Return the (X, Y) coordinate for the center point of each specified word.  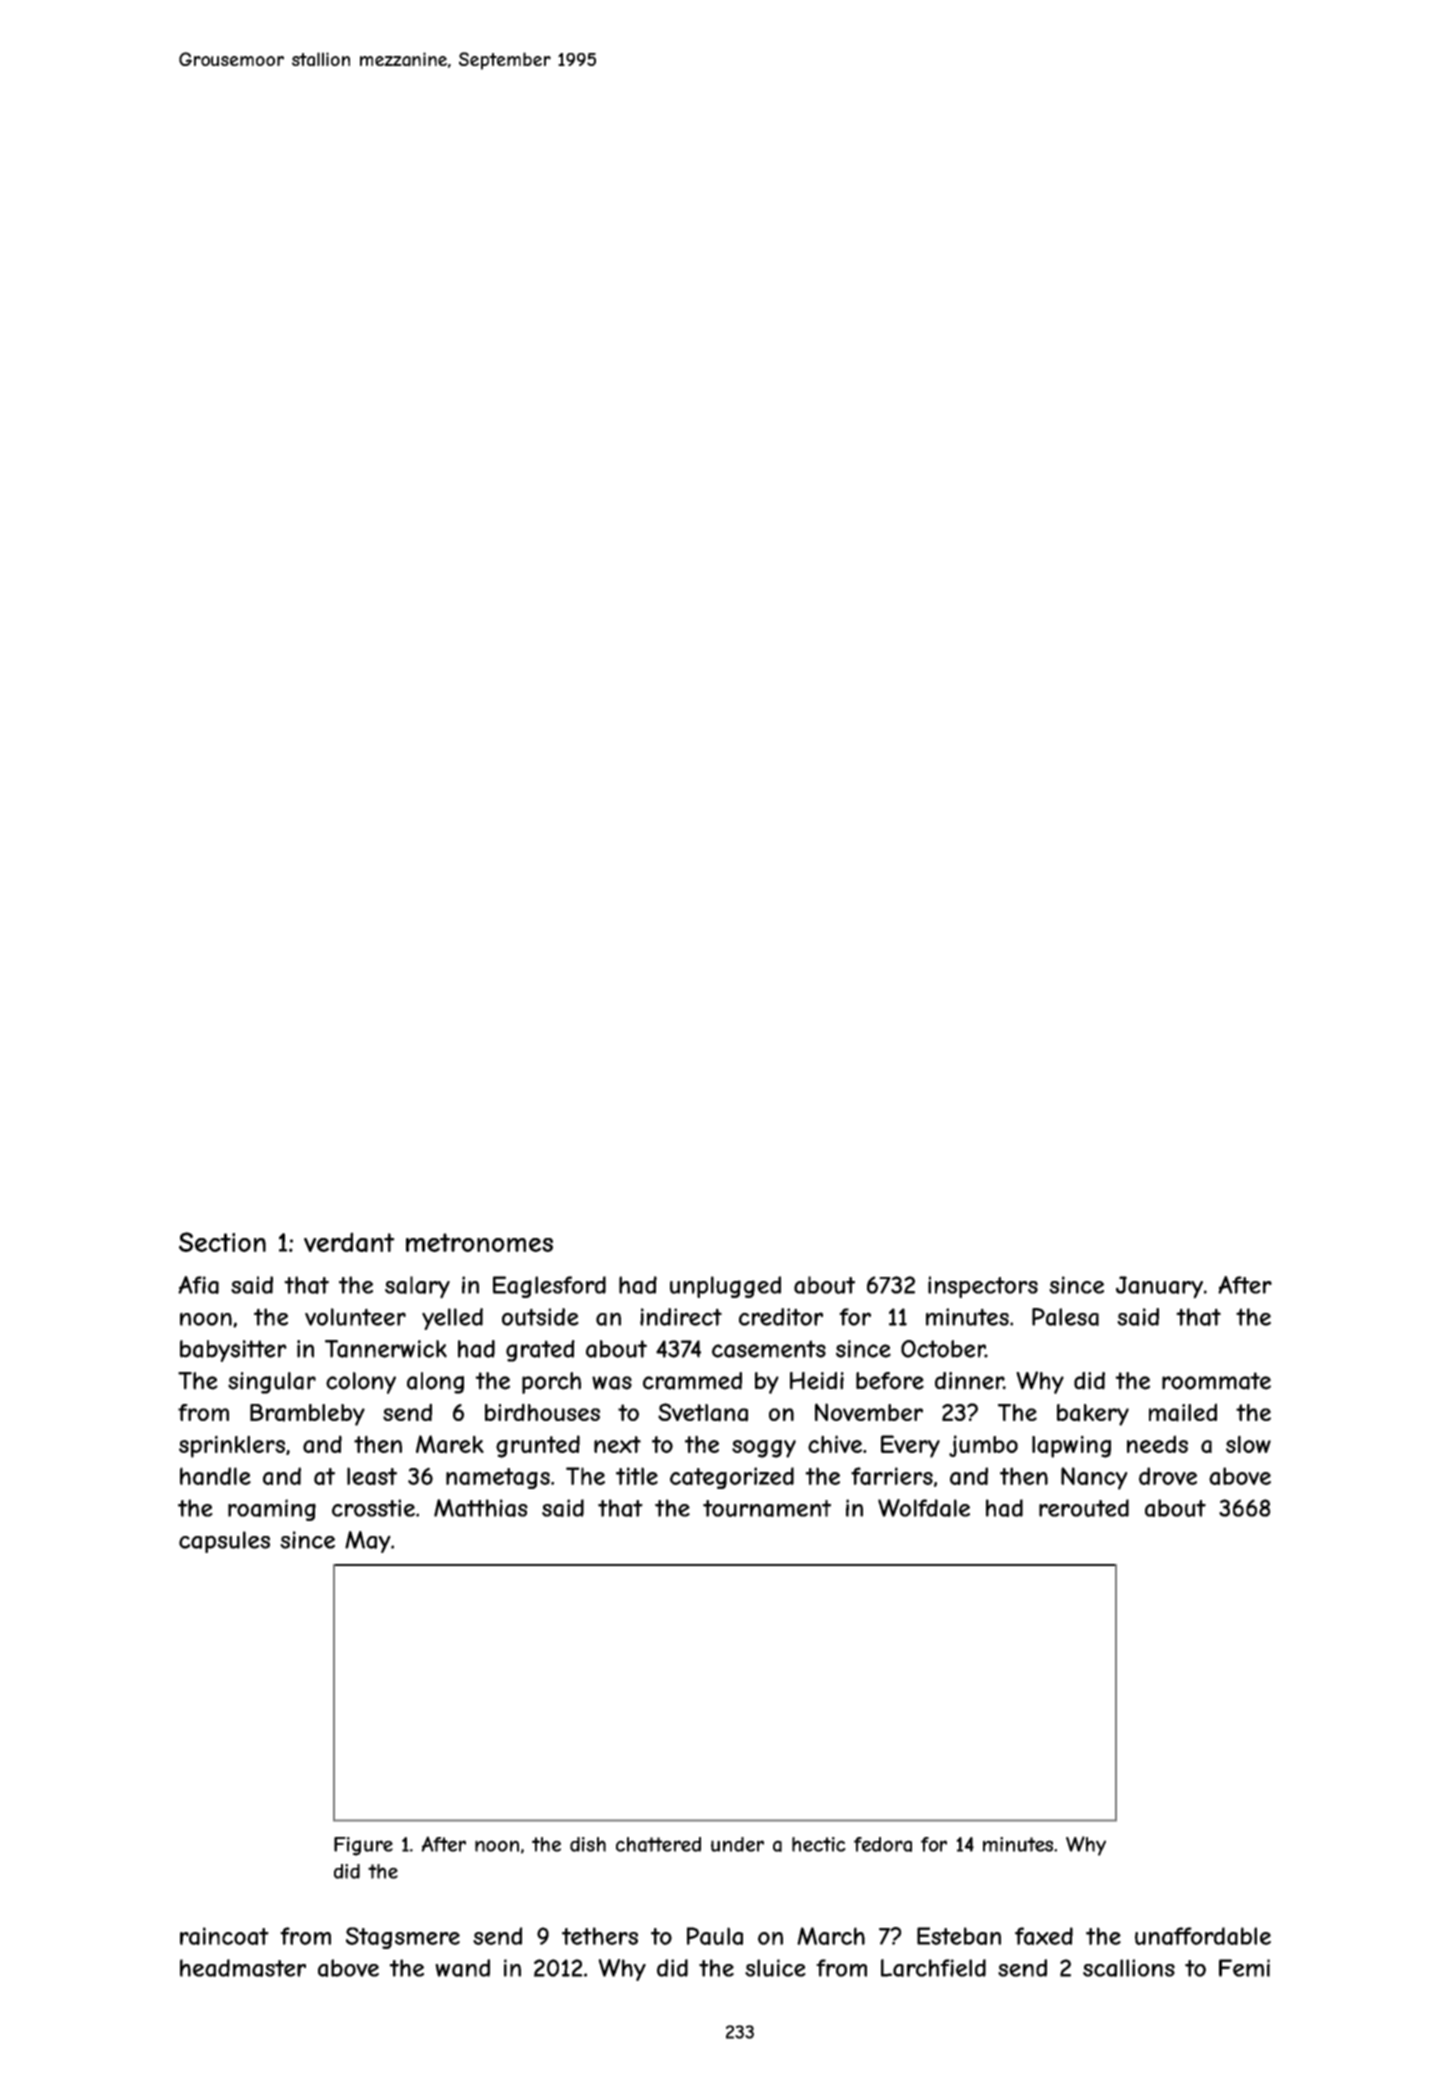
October (943, 1349)
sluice (775, 1968)
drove (1168, 1476)
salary (417, 1287)
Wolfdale (924, 1508)
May (368, 1542)
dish (588, 1844)
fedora (883, 1844)
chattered (658, 1844)
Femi (1244, 1968)
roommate (1216, 1381)
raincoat (224, 1936)
